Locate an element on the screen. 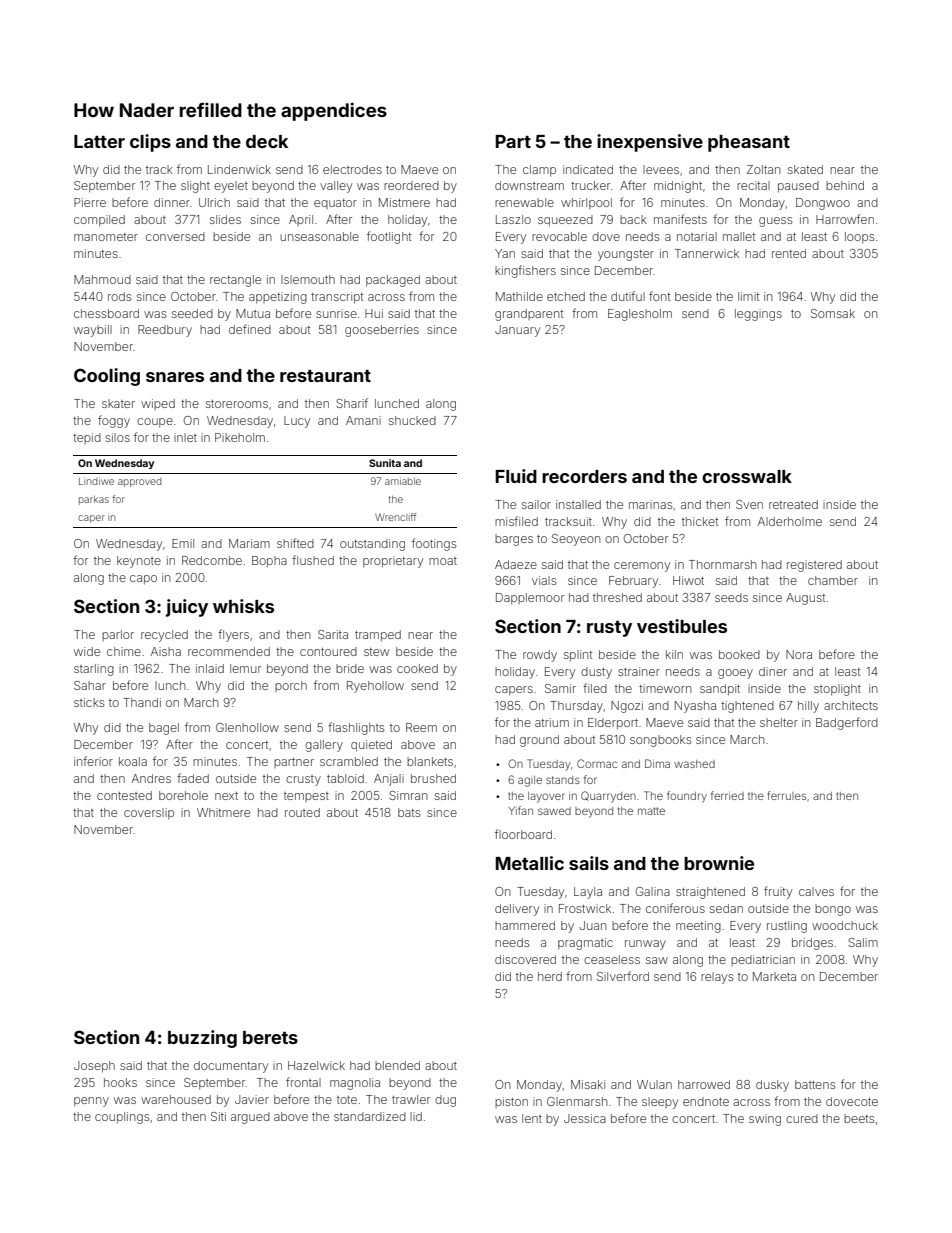 The height and width of the screenshot is (1233, 952). renewable is located at coordinates (524, 202).
